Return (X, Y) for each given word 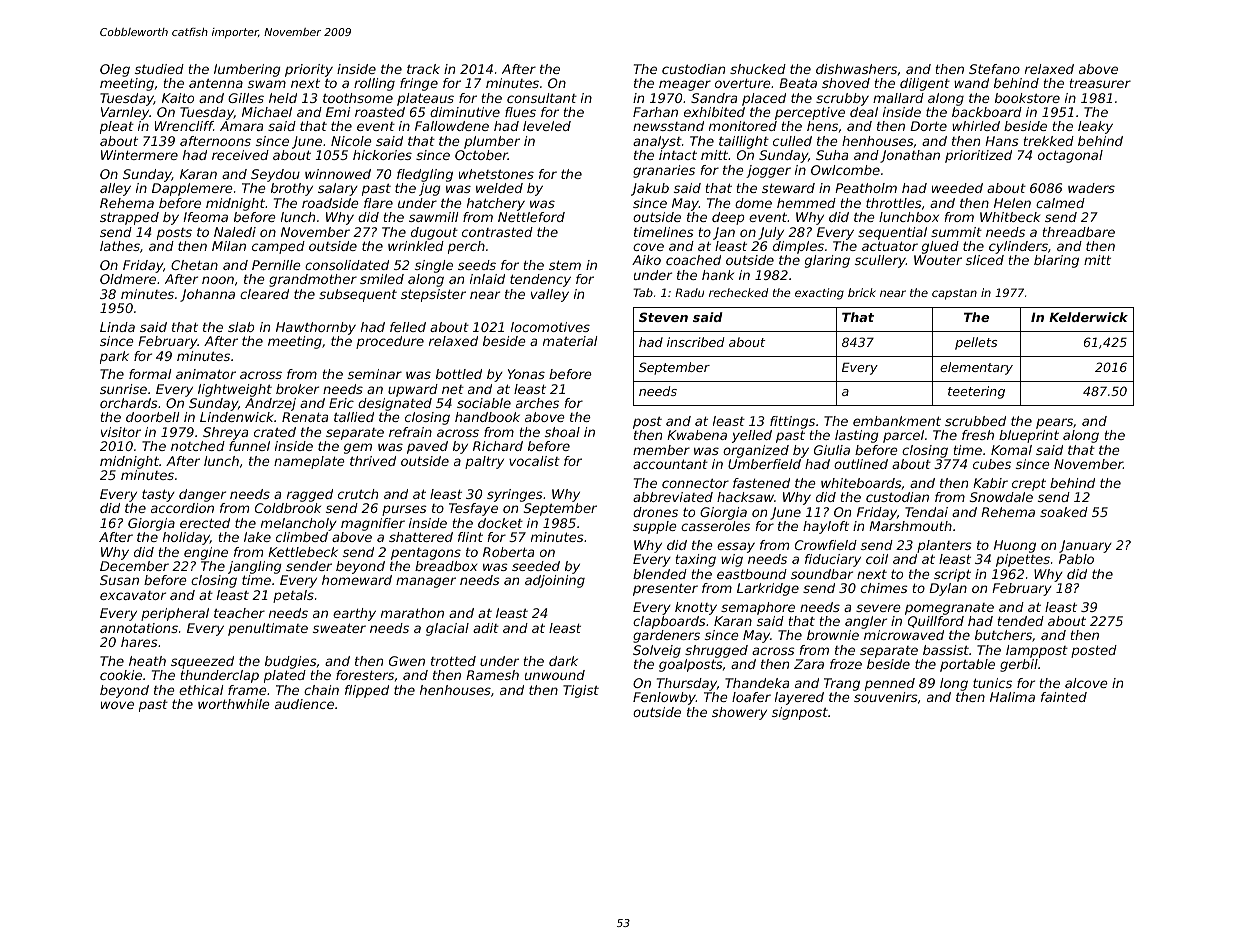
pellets (976, 343)
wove (117, 705)
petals (293, 596)
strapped (129, 218)
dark (563, 661)
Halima (1012, 697)
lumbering (247, 70)
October (481, 155)
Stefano (994, 69)
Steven (663, 317)
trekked (1049, 141)
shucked (758, 69)
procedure (390, 342)
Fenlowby (664, 698)
